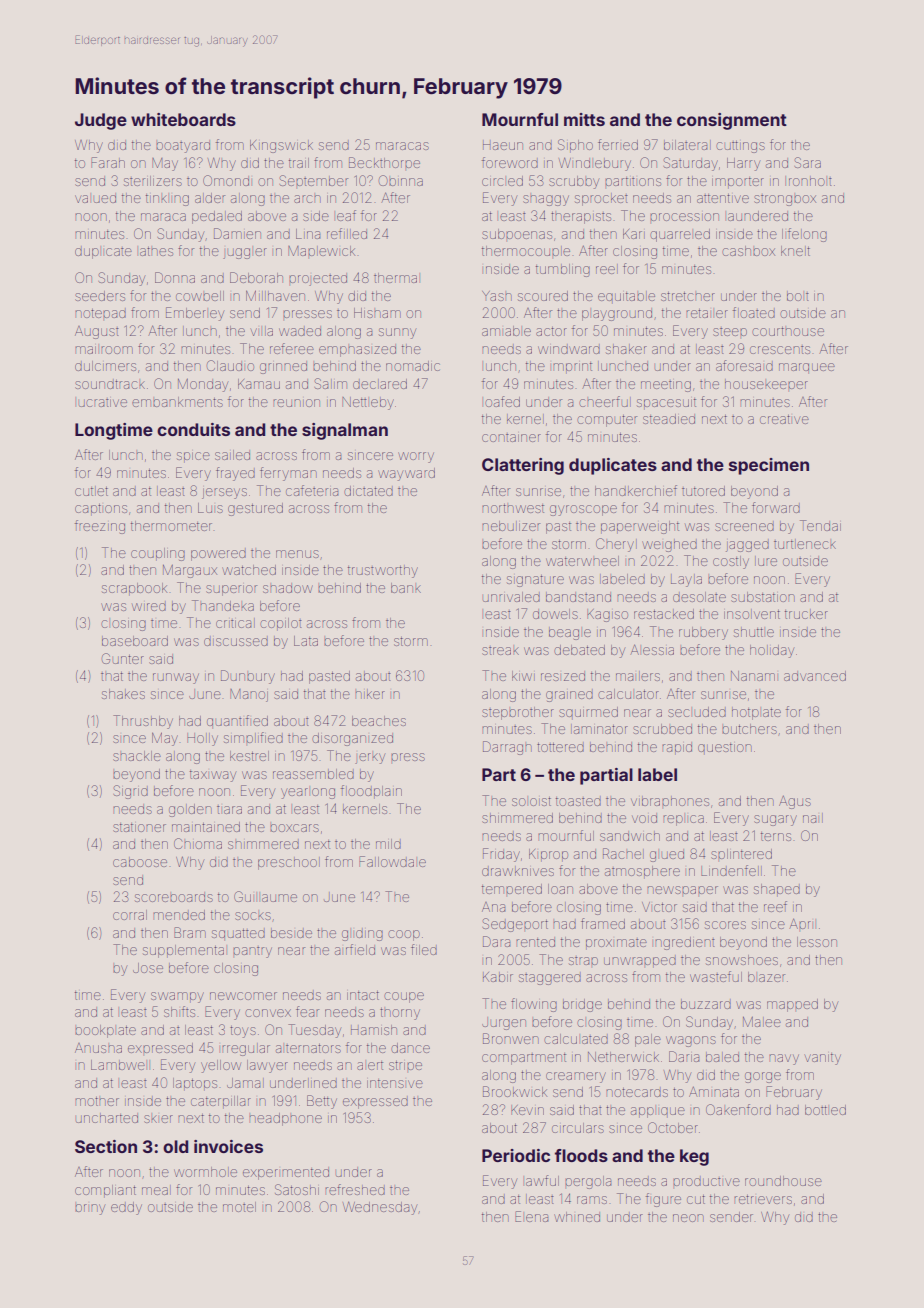 The height and width of the image is (1308, 924). What do you see at coordinates (95, 198) in the image?
I see `valued` at bounding box center [95, 198].
